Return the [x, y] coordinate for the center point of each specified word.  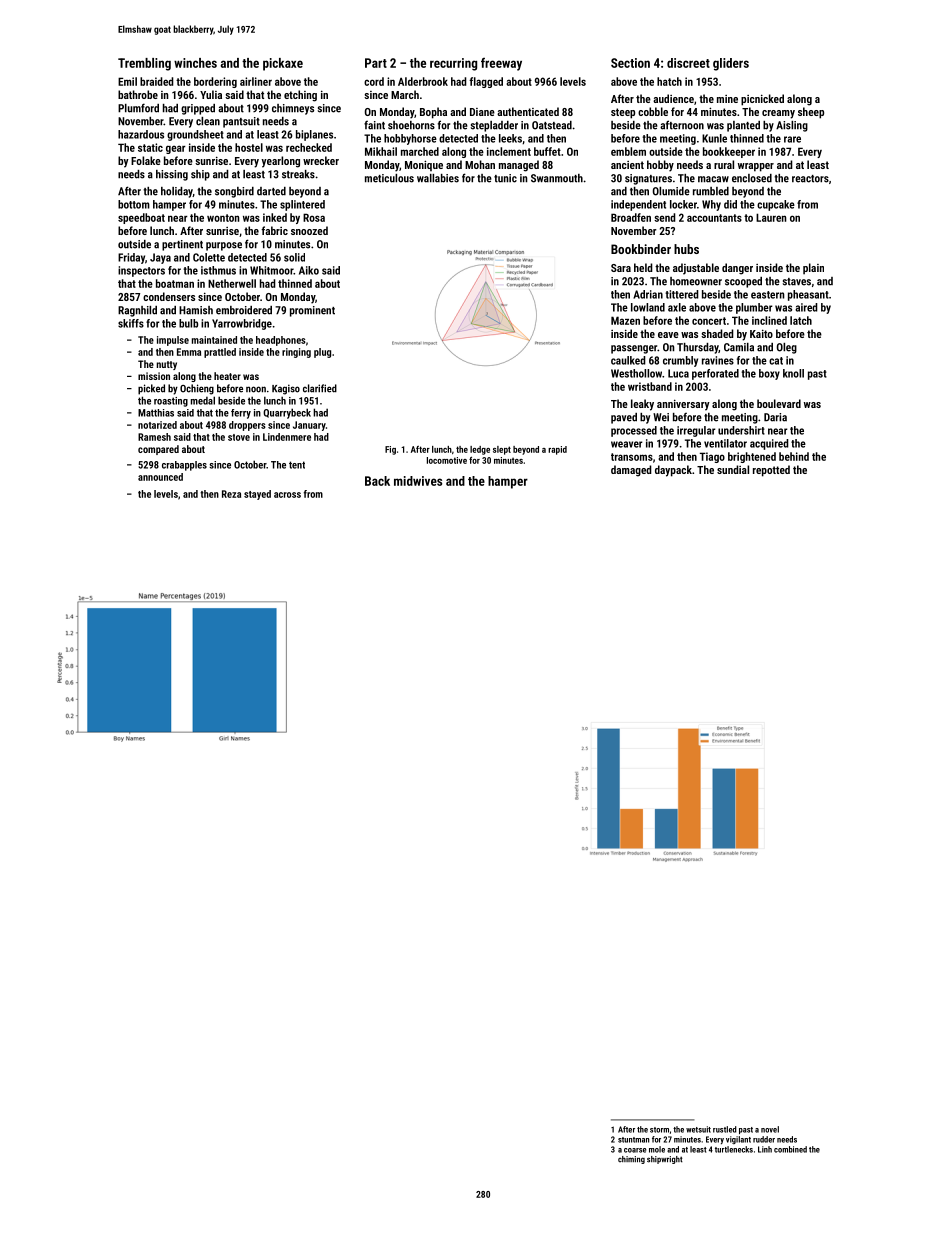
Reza [231, 494]
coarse [635, 1150]
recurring [453, 64]
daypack [673, 471]
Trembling [144, 64]
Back [377, 481]
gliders [731, 64]
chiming [631, 1160]
